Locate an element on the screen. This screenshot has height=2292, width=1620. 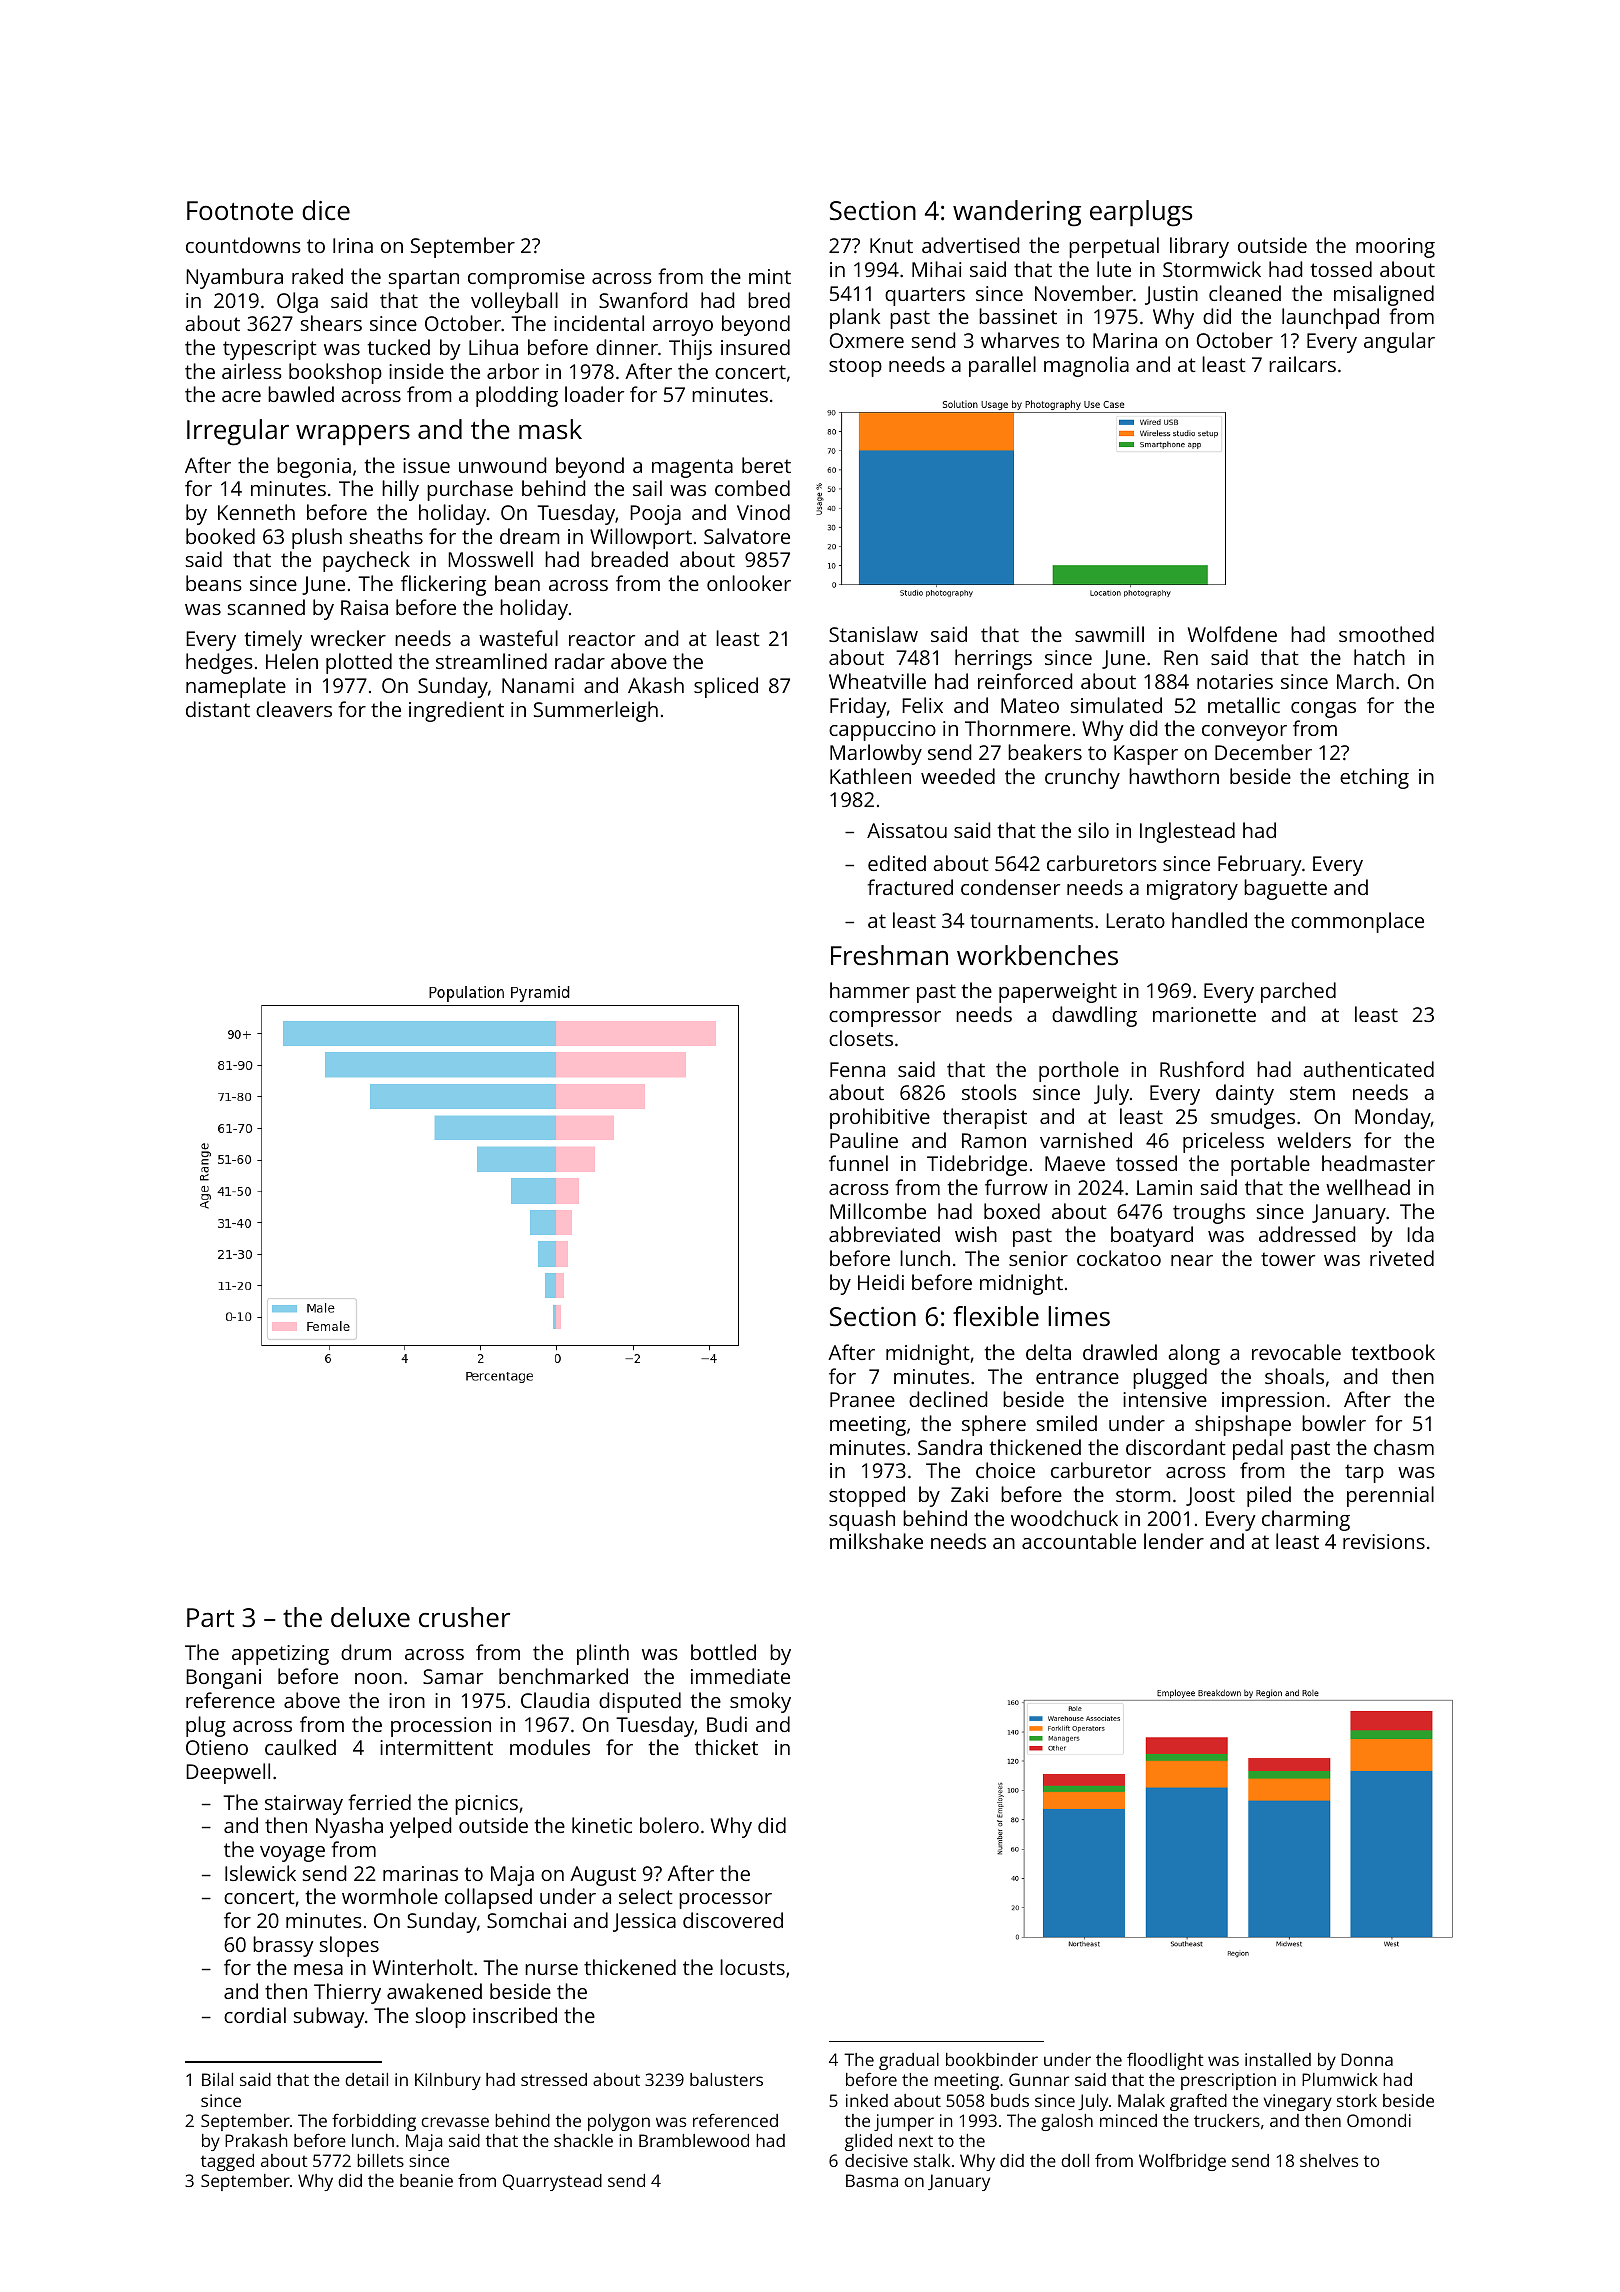
Bongani is located at coordinates (223, 1679).
